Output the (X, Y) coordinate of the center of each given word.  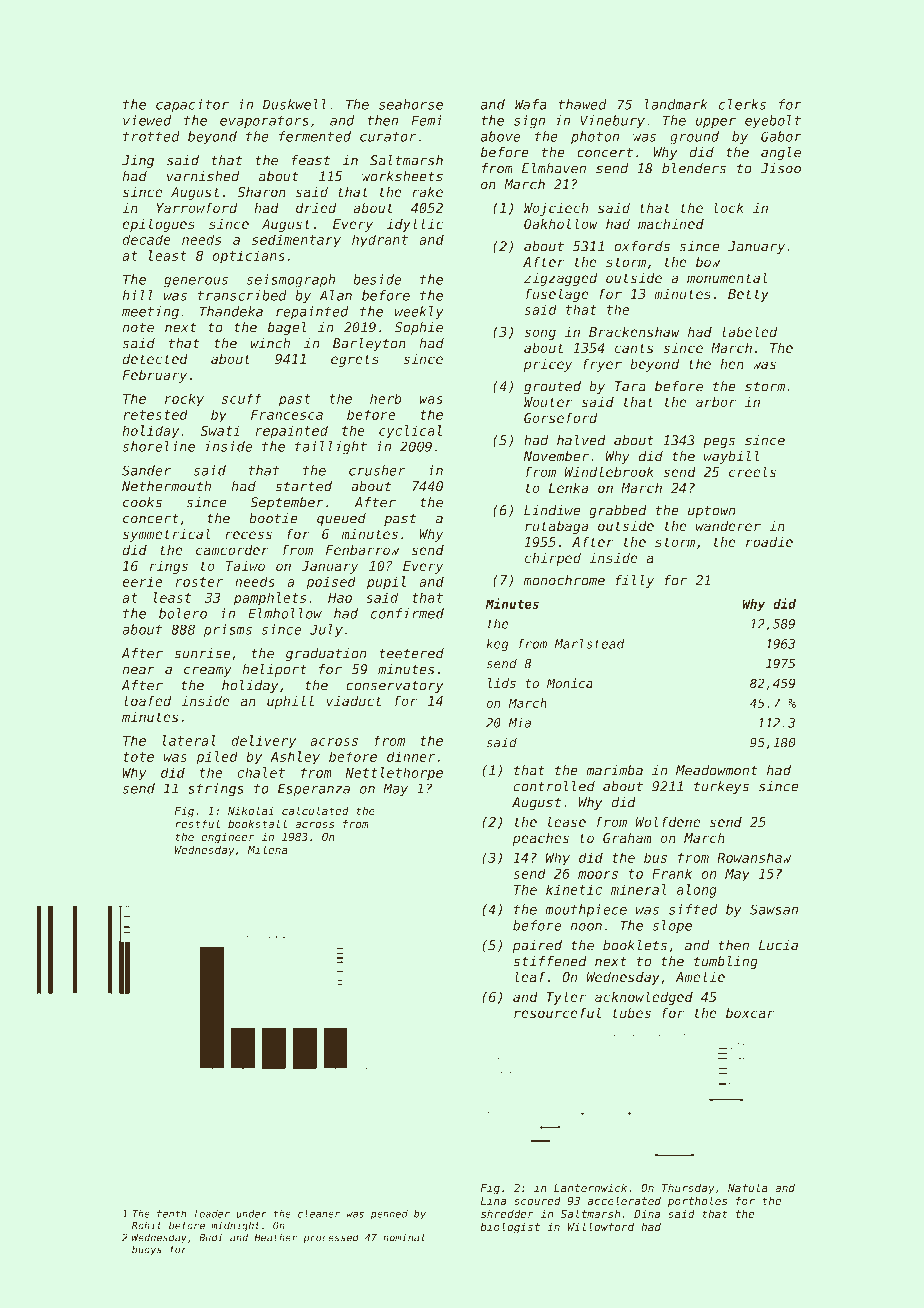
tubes (631, 1013)
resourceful (557, 1012)
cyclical (410, 432)
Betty (748, 295)
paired (537, 946)
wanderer (728, 526)
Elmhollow (285, 613)
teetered (411, 653)
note (138, 328)
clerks (742, 104)
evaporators (264, 122)
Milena (268, 849)
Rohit (147, 1225)
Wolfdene (668, 821)
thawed (582, 104)
